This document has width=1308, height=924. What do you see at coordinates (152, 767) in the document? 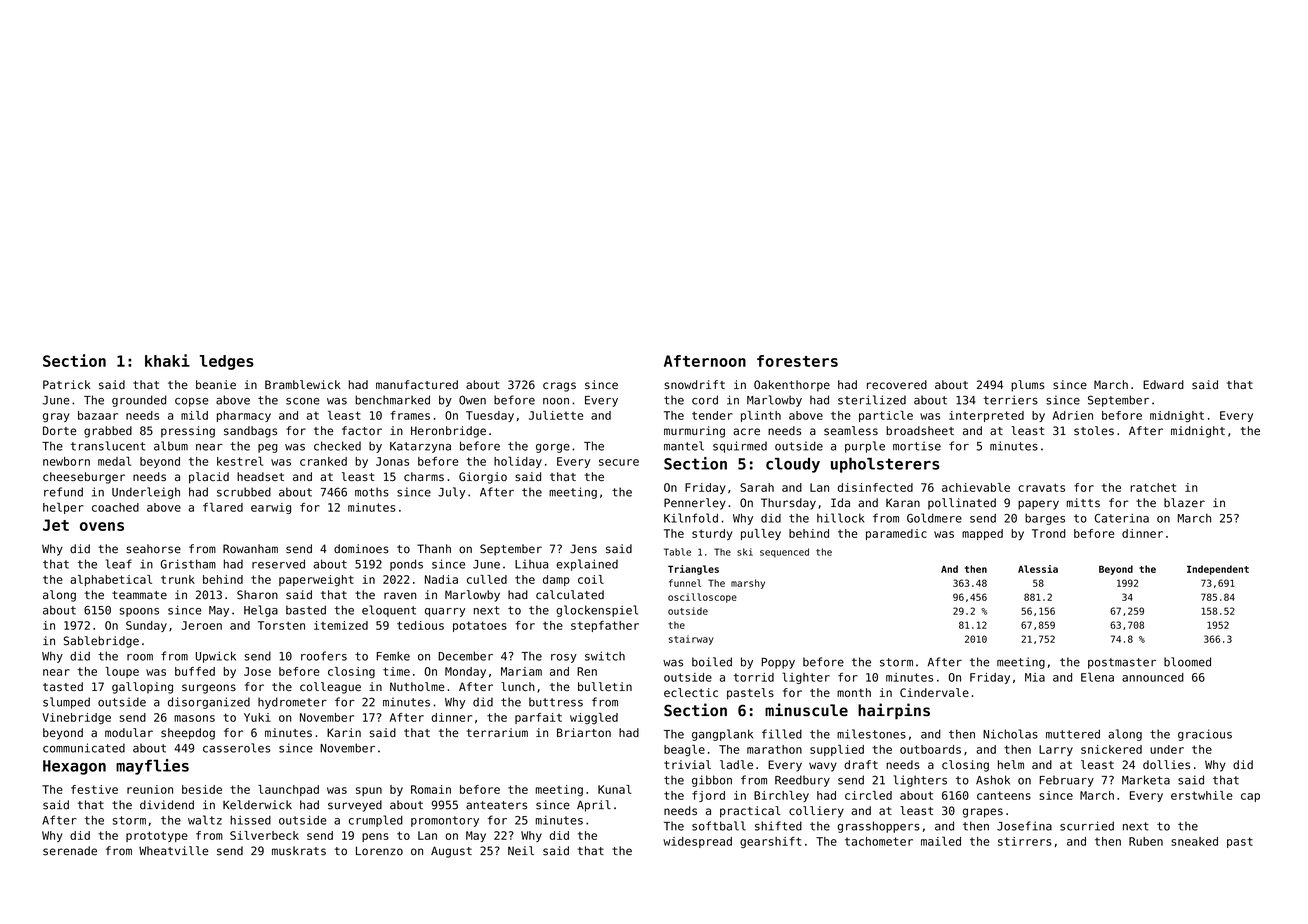
I see `mayflies` at bounding box center [152, 767].
